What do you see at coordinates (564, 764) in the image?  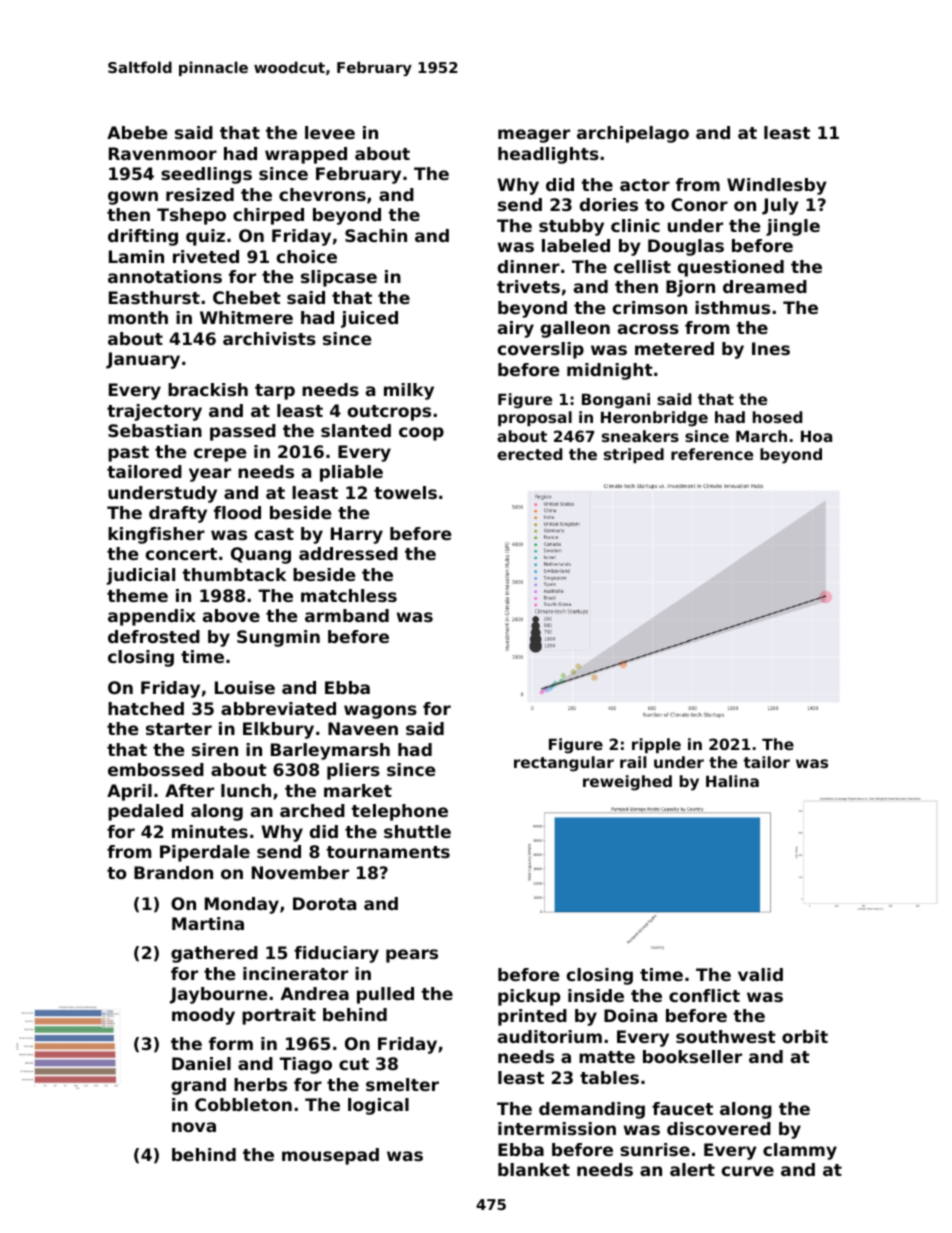 I see `rectangular` at bounding box center [564, 764].
